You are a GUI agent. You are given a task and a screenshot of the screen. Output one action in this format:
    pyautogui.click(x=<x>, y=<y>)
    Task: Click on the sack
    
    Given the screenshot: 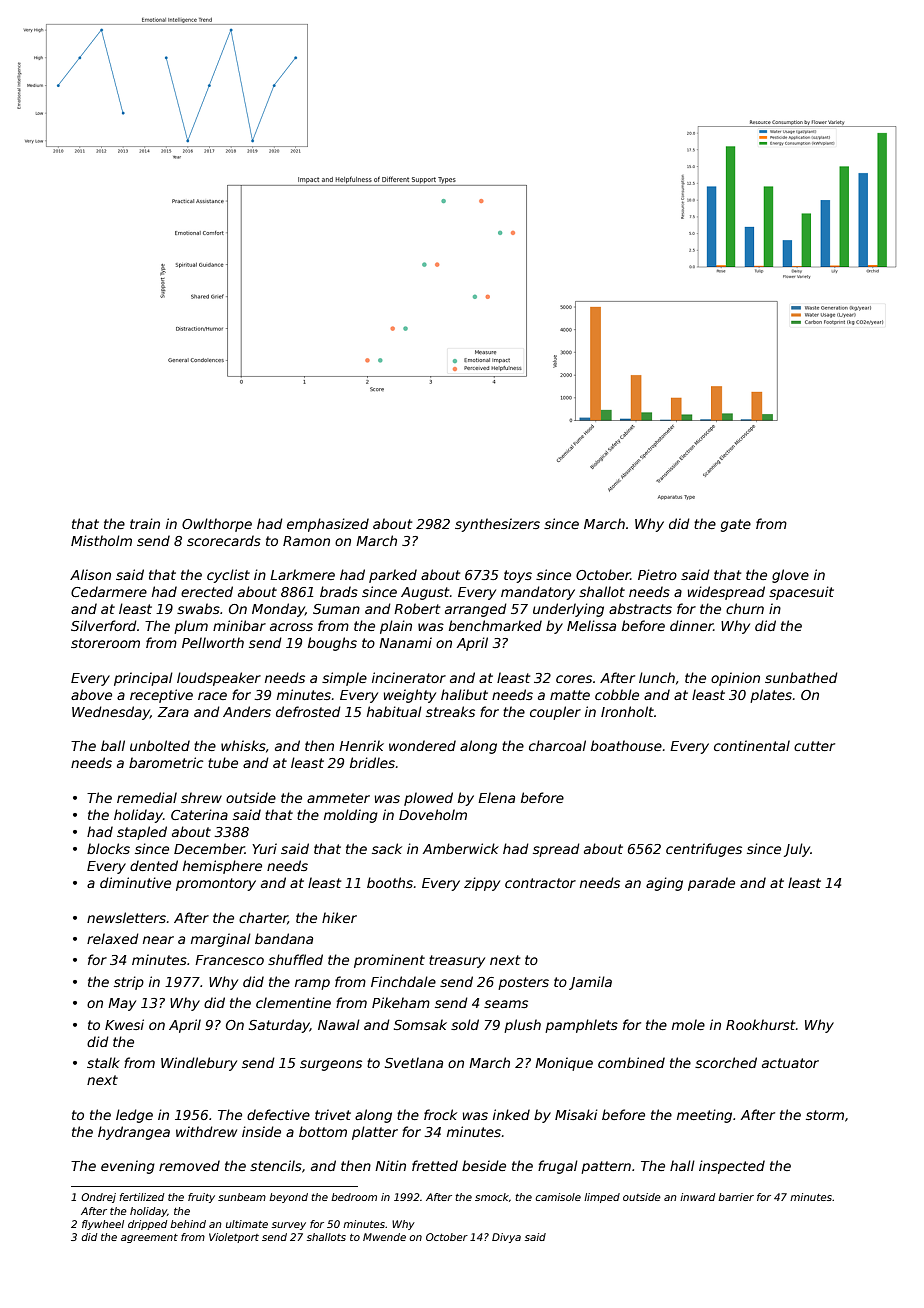 What is the action you would take?
    pyautogui.click(x=387, y=848)
